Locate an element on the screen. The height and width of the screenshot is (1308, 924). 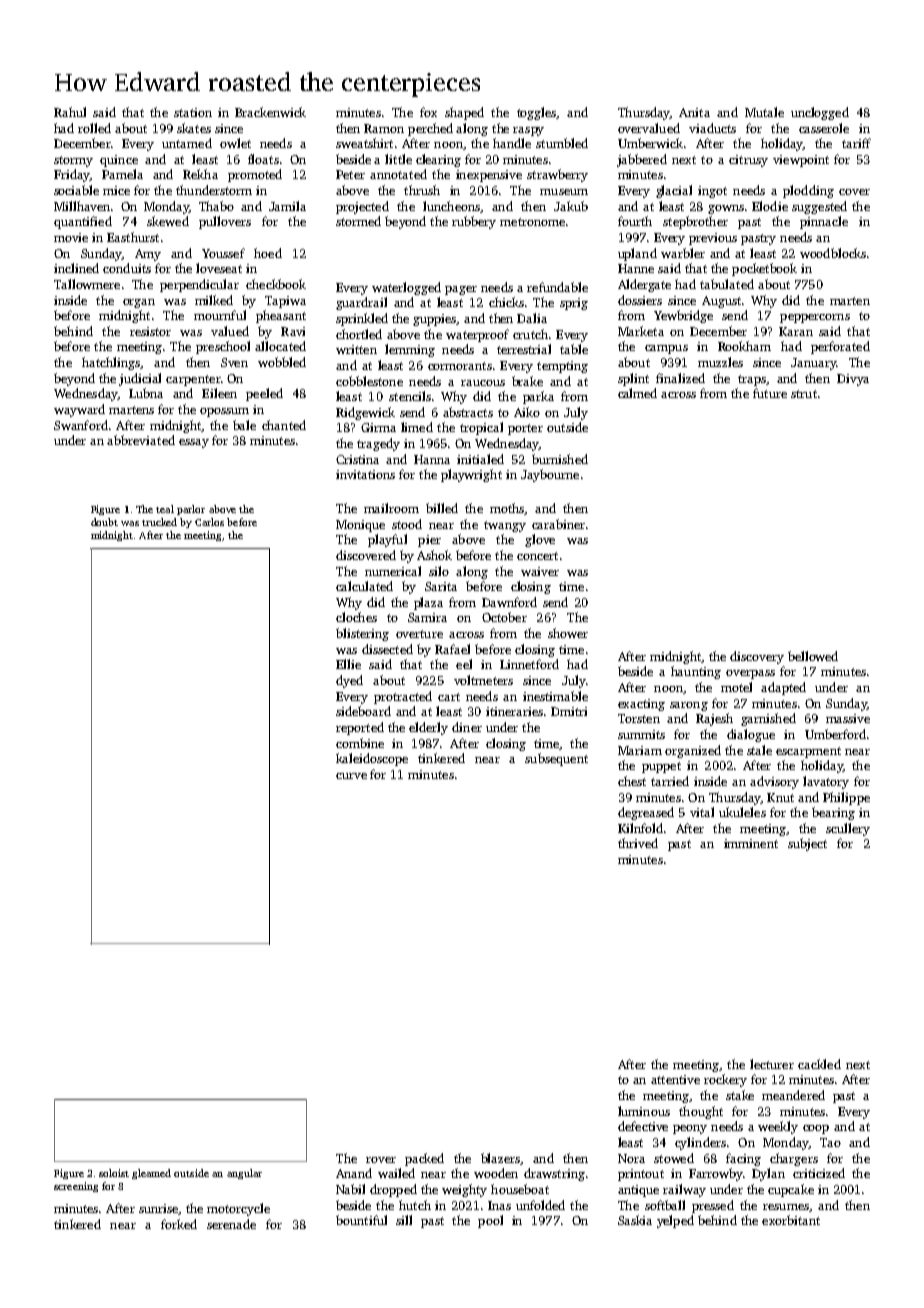
handle is located at coordinates (512, 143).
